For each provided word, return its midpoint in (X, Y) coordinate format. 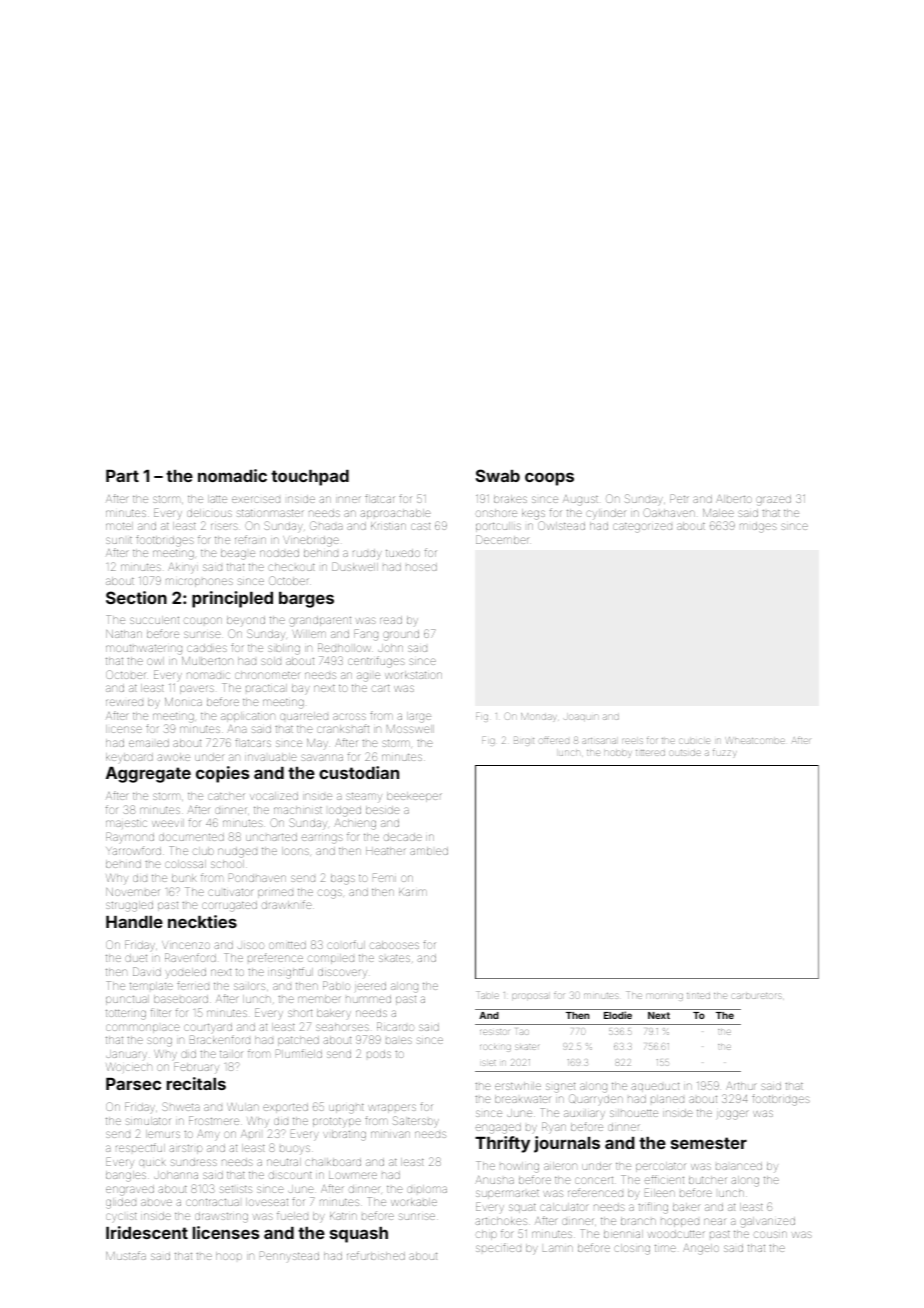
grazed (773, 500)
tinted (698, 996)
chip (486, 1235)
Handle (134, 922)
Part (122, 476)
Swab (498, 475)
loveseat (267, 1202)
